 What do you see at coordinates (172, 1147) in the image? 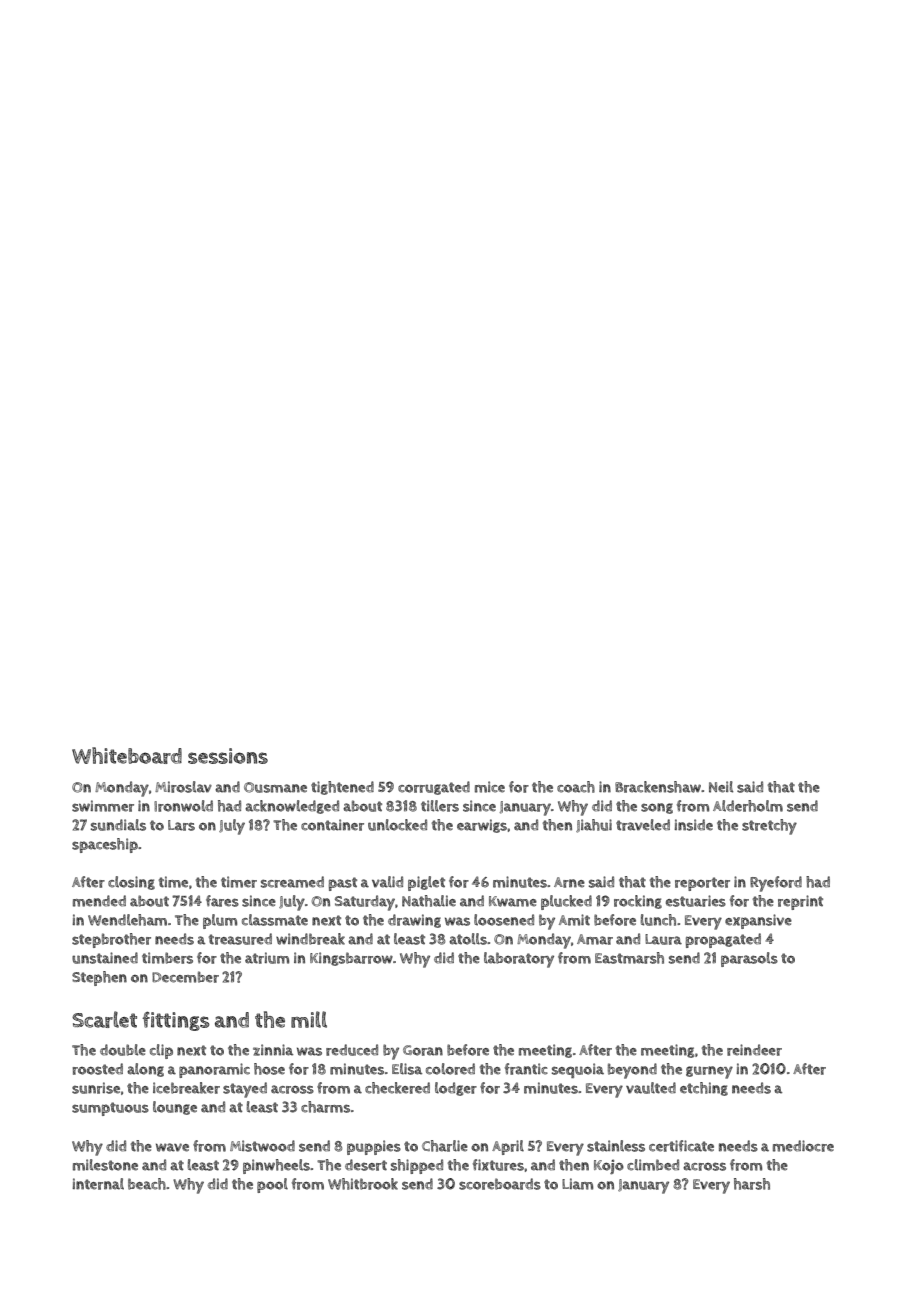
I see `wave` at bounding box center [172, 1147].
